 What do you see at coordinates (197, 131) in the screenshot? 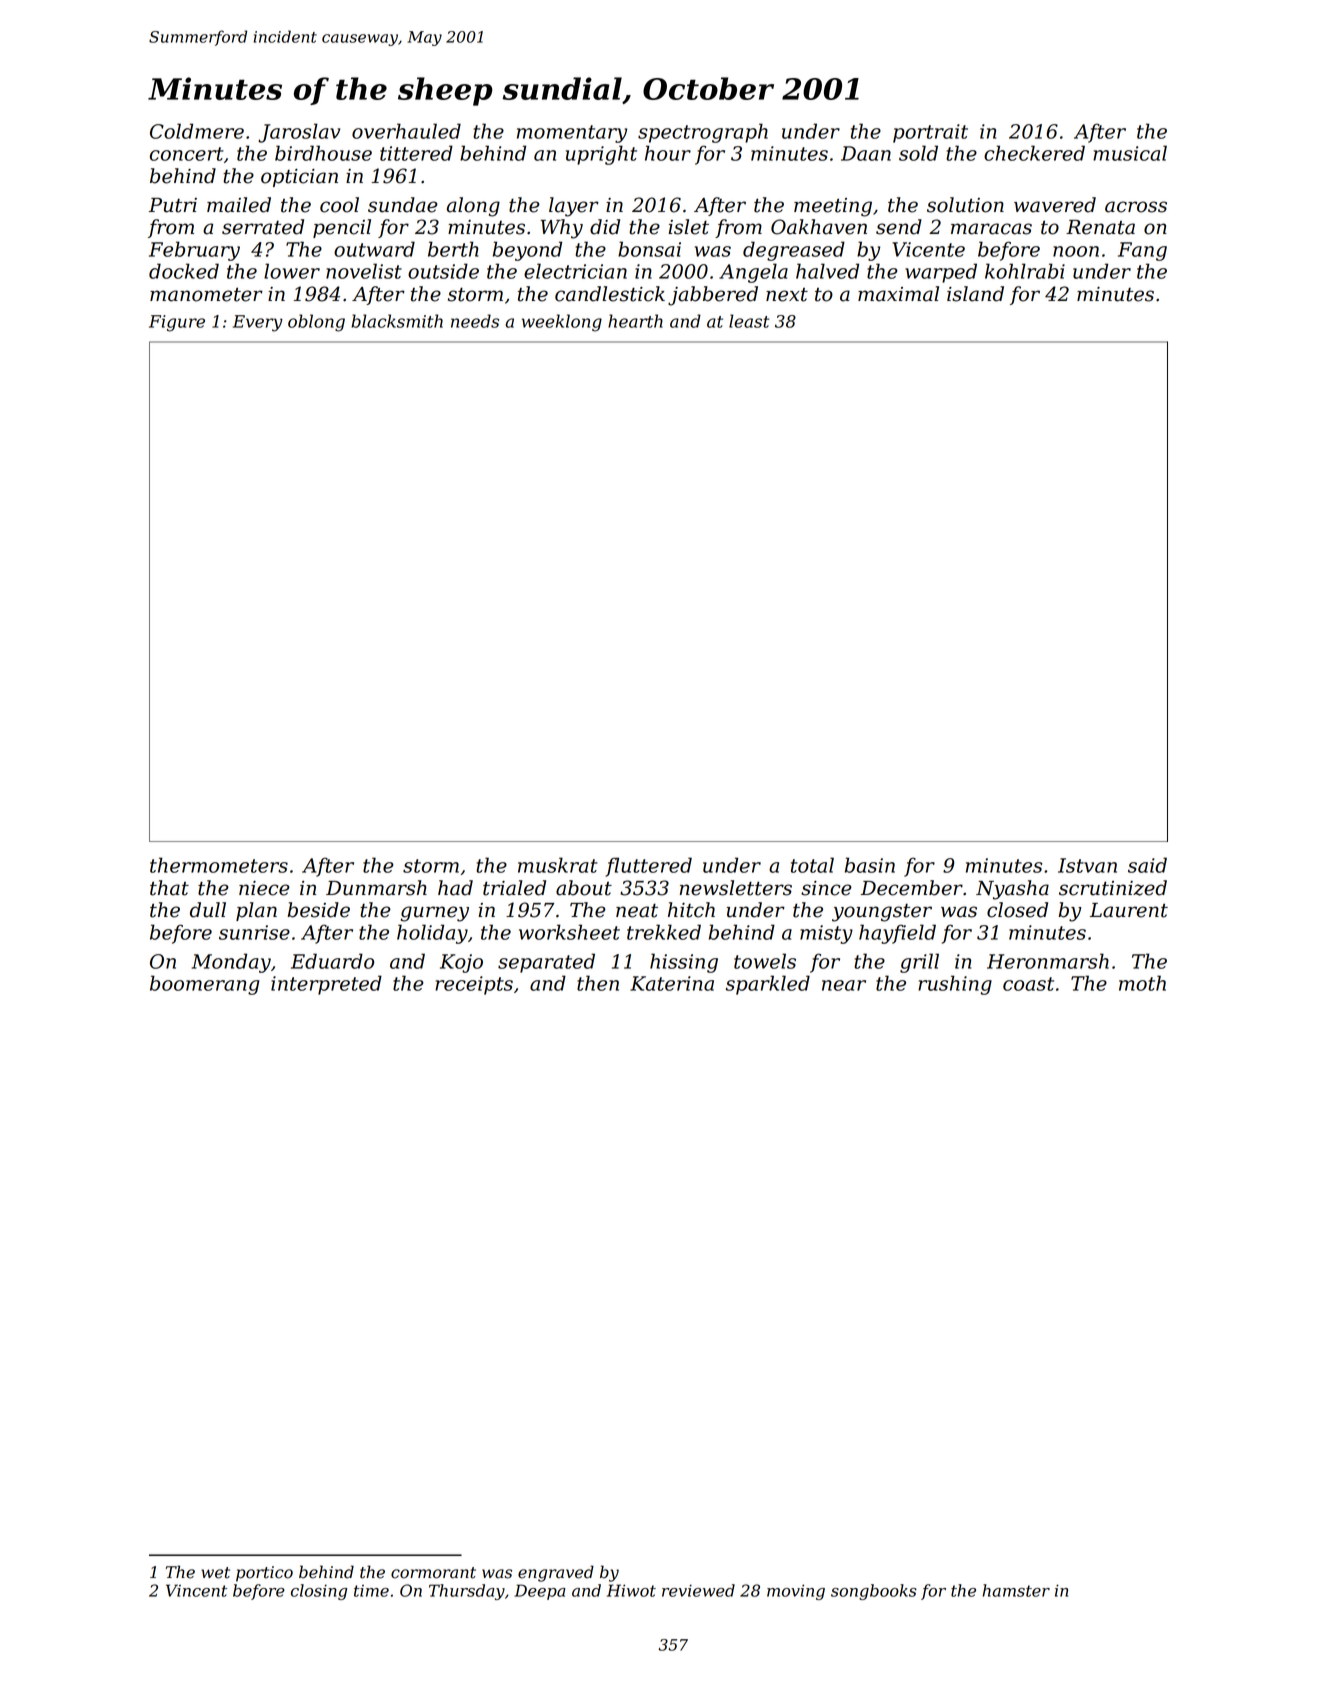
I see `Coldmere` at bounding box center [197, 131].
